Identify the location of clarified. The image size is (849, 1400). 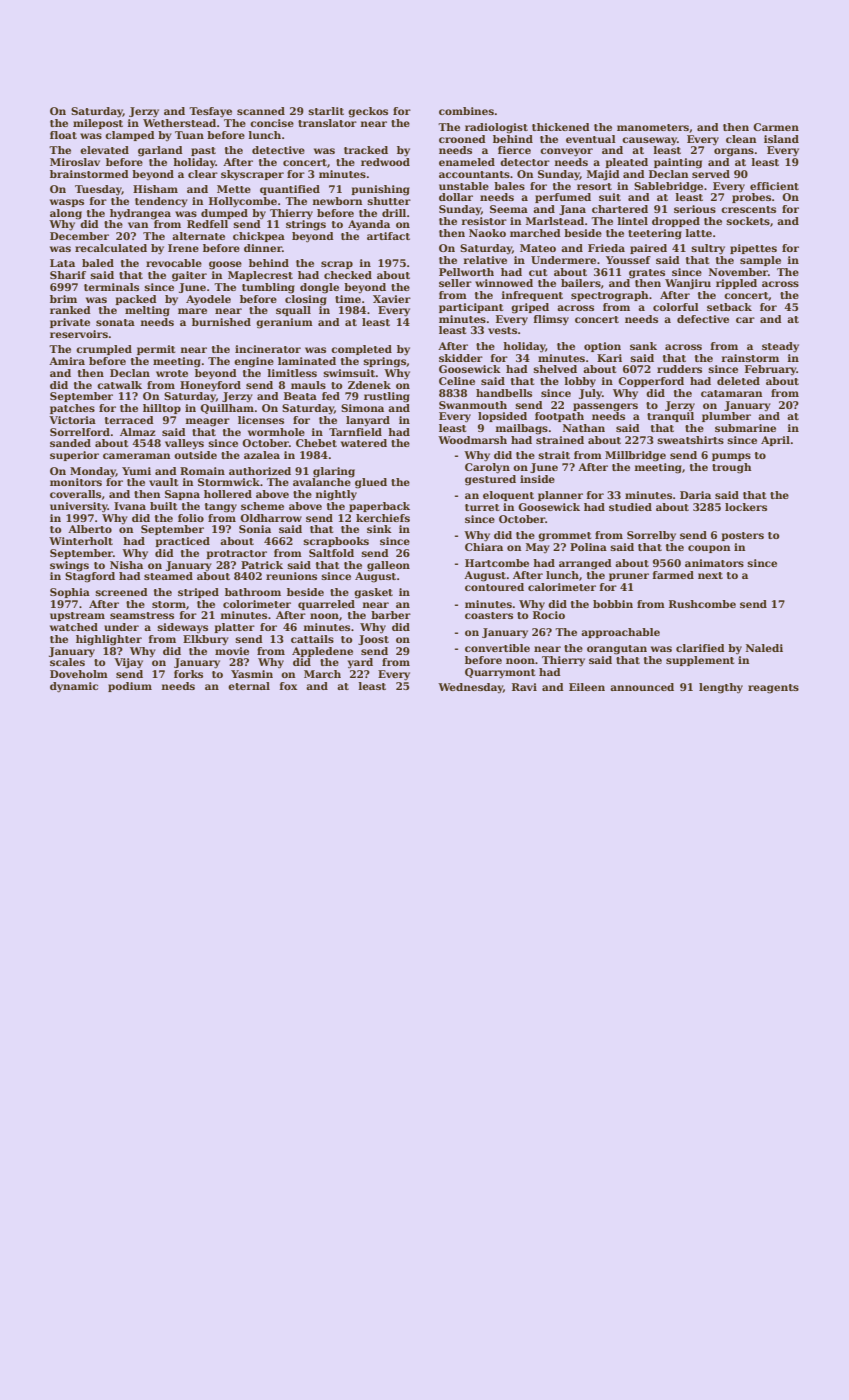
(700, 648).
